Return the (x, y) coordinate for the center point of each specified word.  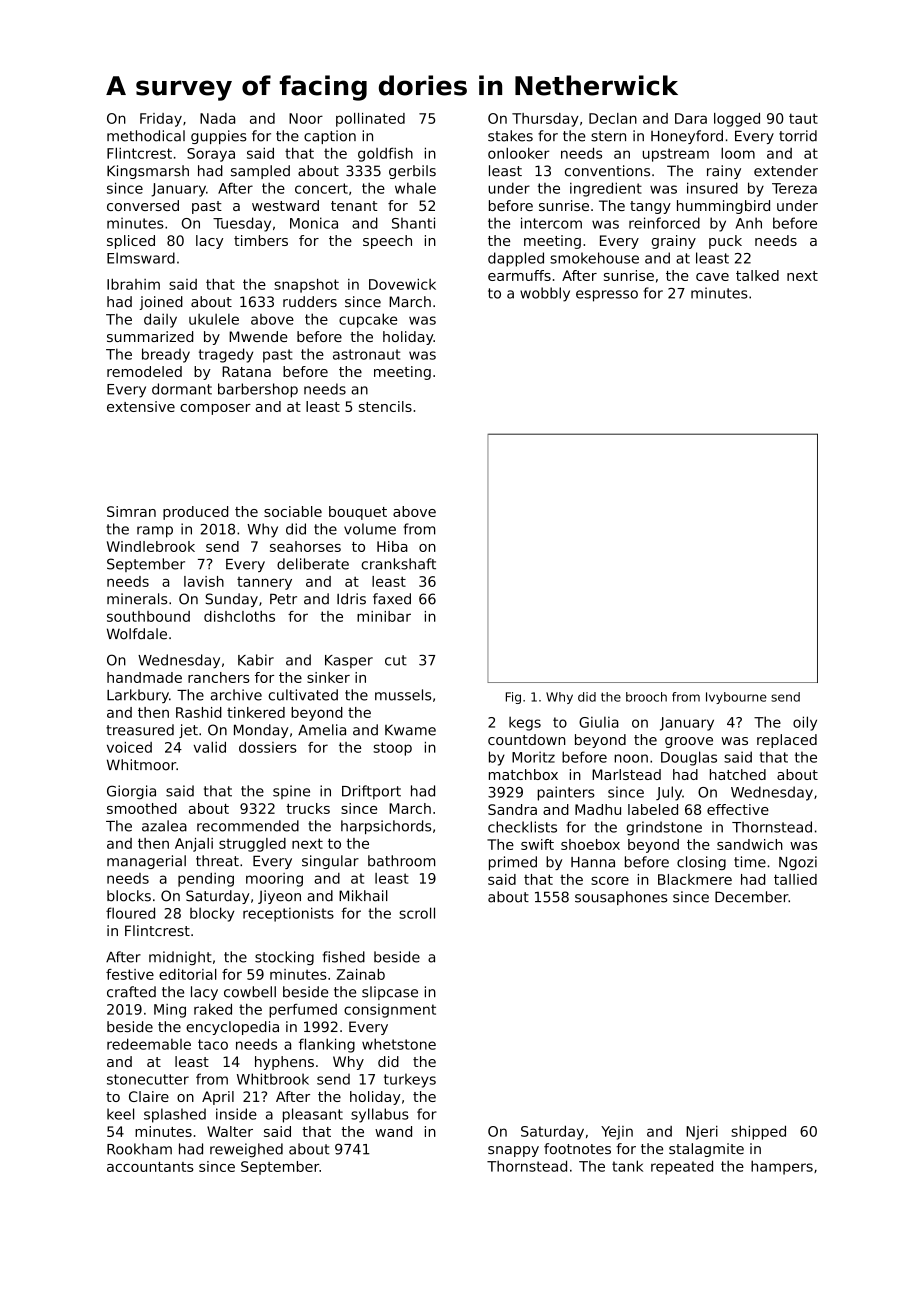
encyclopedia (232, 1028)
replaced (787, 741)
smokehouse (594, 258)
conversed (143, 205)
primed (513, 863)
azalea (164, 826)
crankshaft (398, 564)
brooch (646, 697)
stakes (510, 136)
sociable (293, 511)
